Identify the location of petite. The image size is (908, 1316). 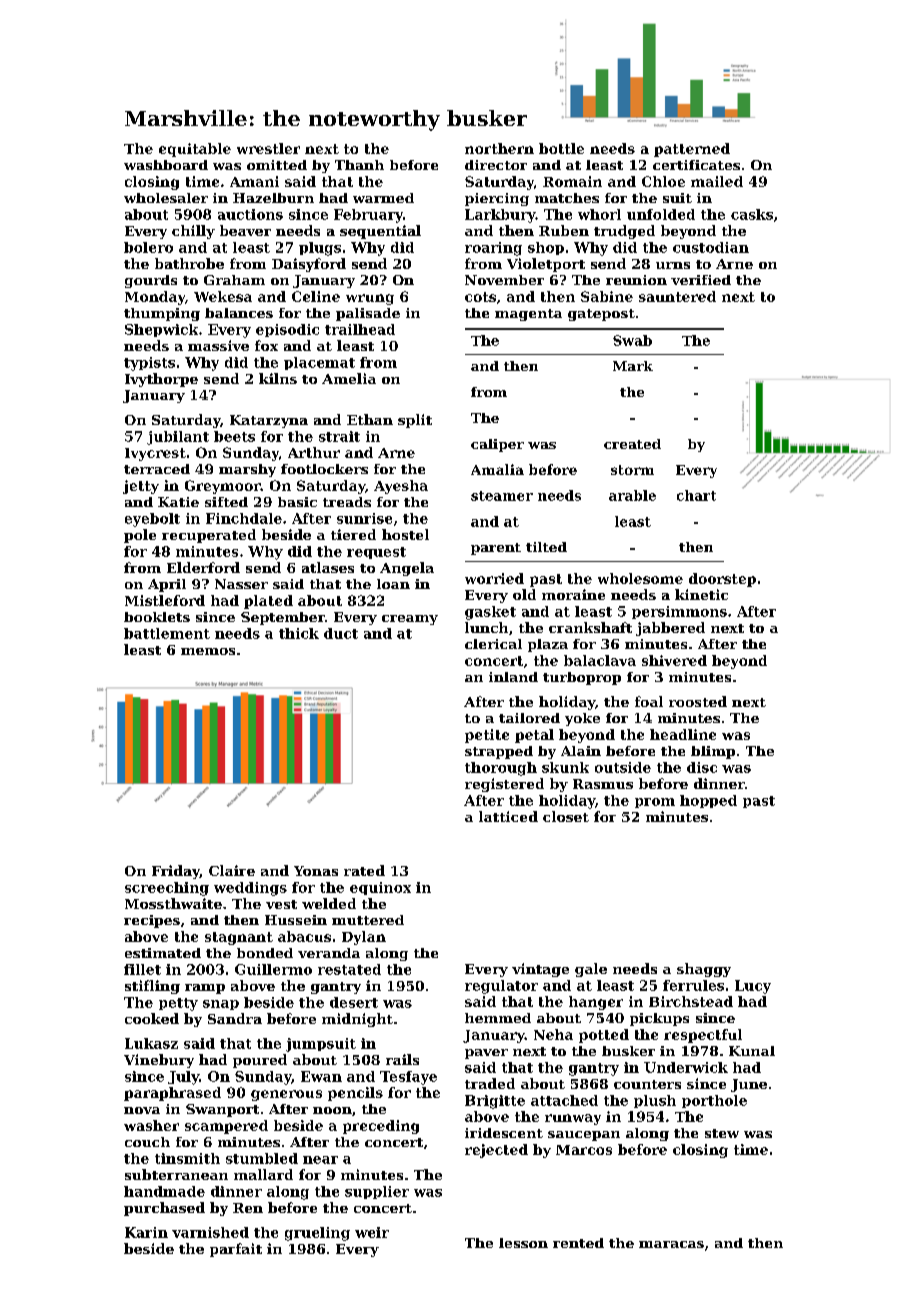
(487, 736).
